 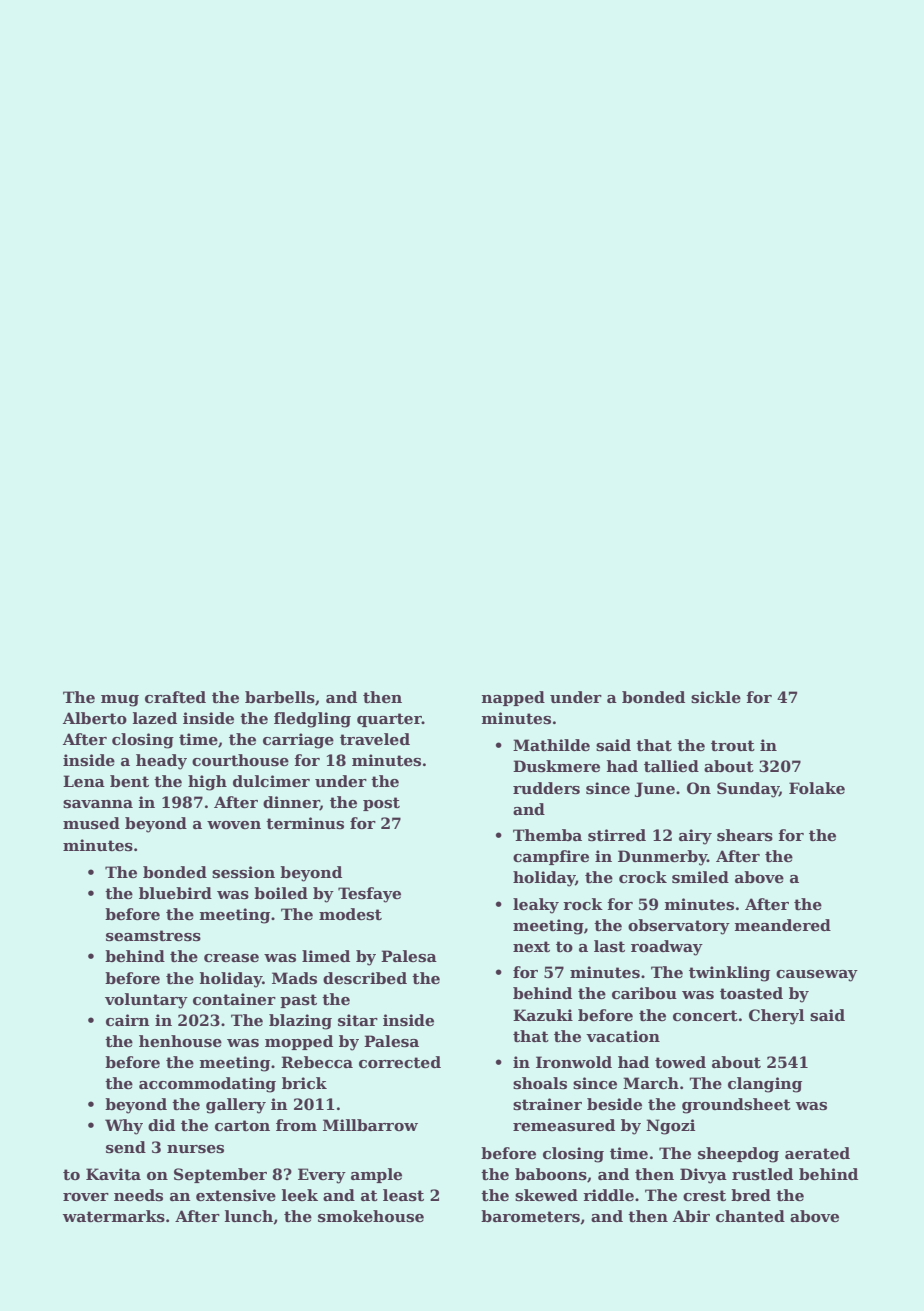 What do you see at coordinates (817, 976) in the image?
I see `causeway` at bounding box center [817, 976].
